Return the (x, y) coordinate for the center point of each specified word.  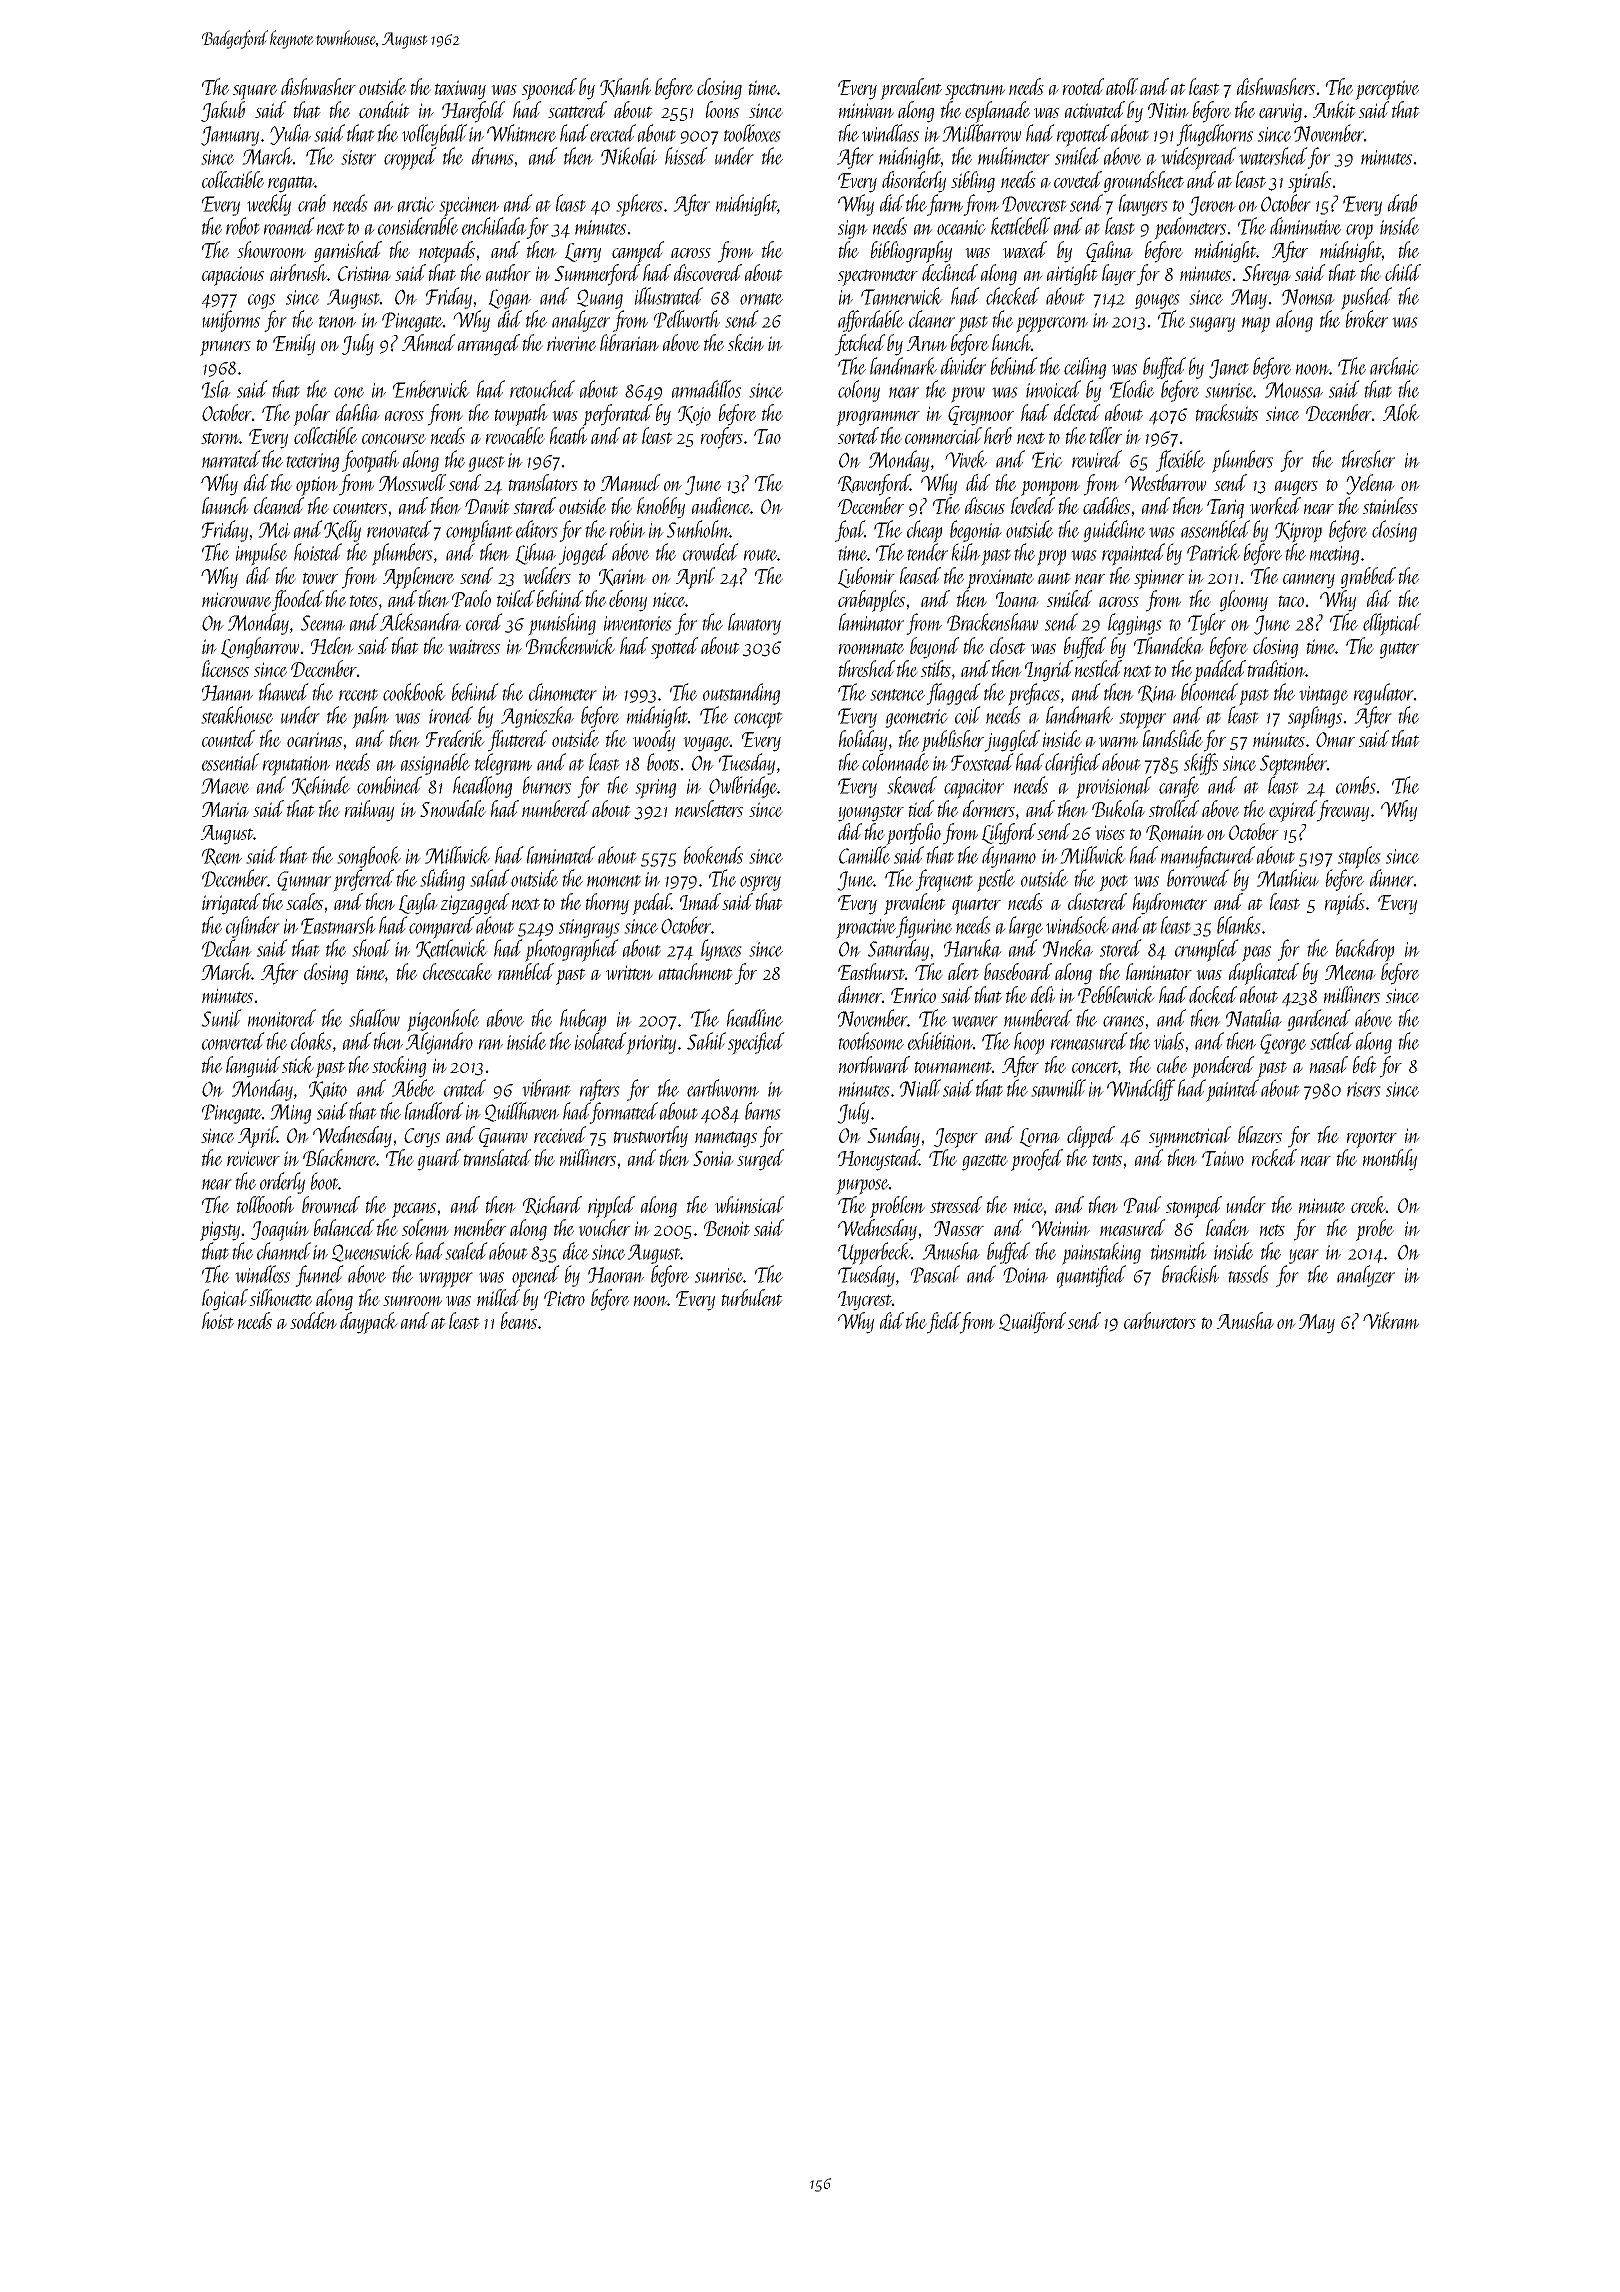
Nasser (959, 1228)
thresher (1368, 459)
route (760, 555)
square (255, 92)
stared (535, 505)
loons (722, 109)
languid (253, 1067)
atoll (1122, 86)
